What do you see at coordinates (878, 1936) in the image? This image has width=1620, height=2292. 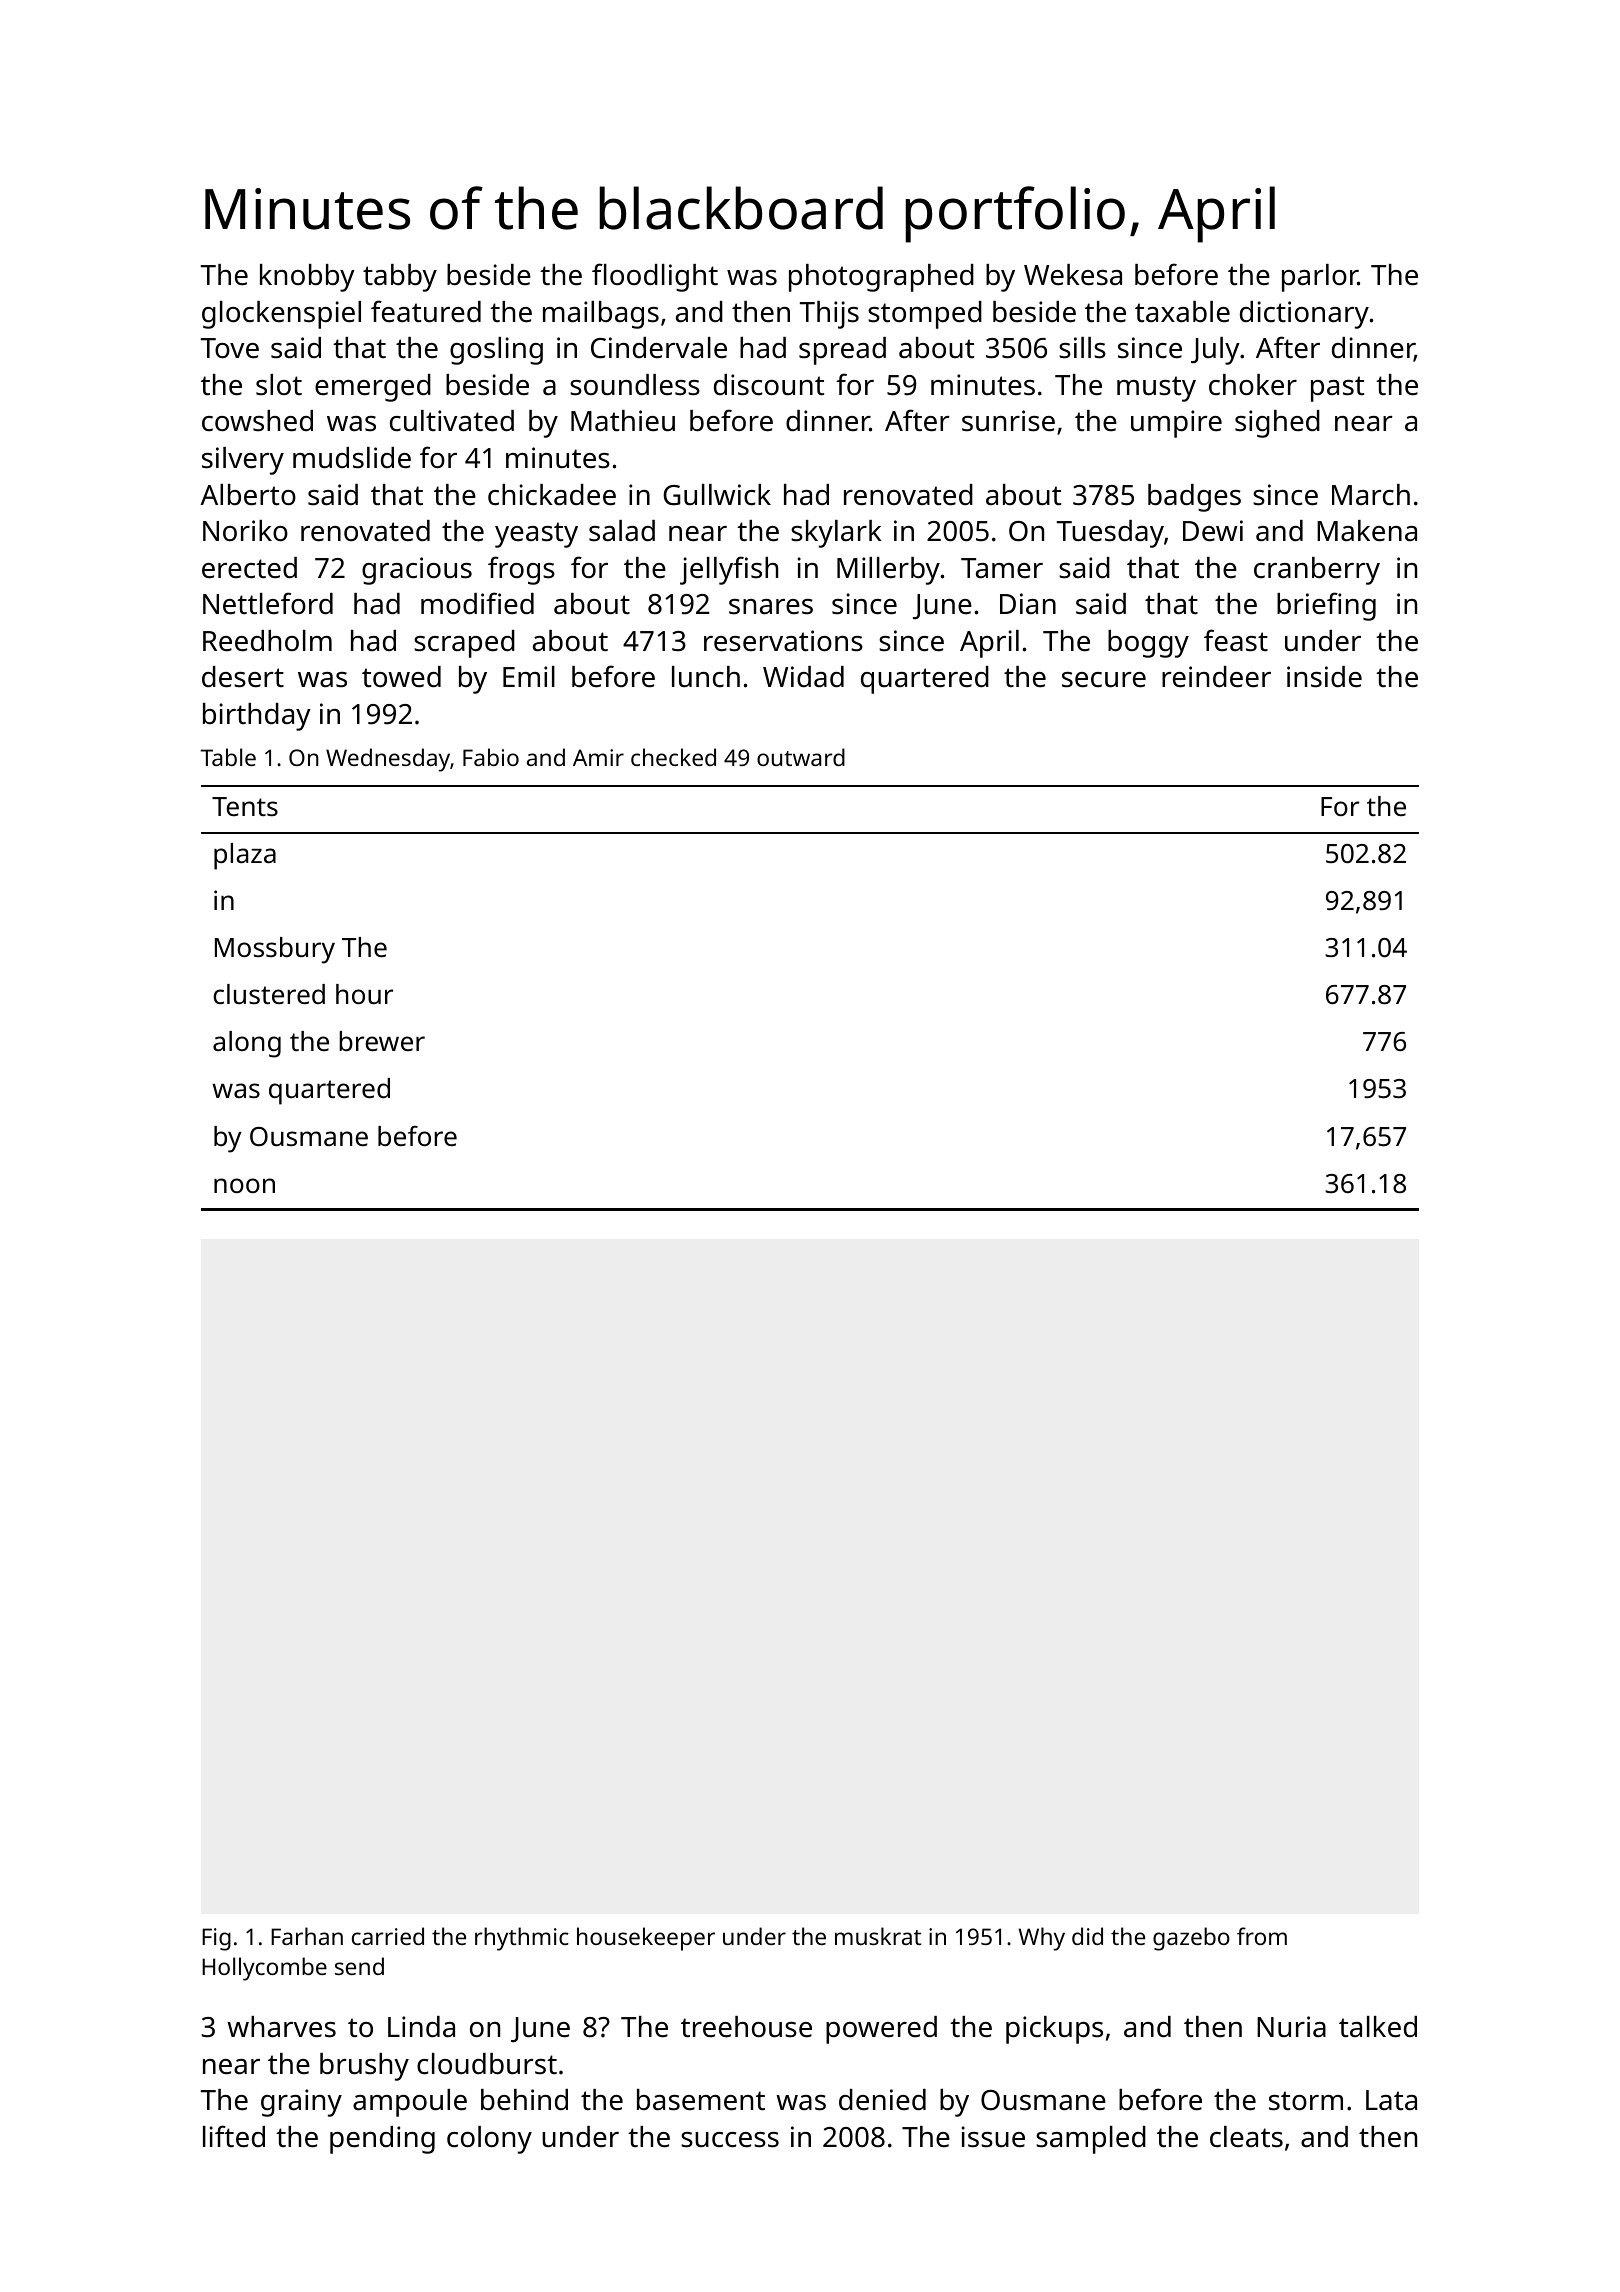 I see `muskrat` at bounding box center [878, 1936].
